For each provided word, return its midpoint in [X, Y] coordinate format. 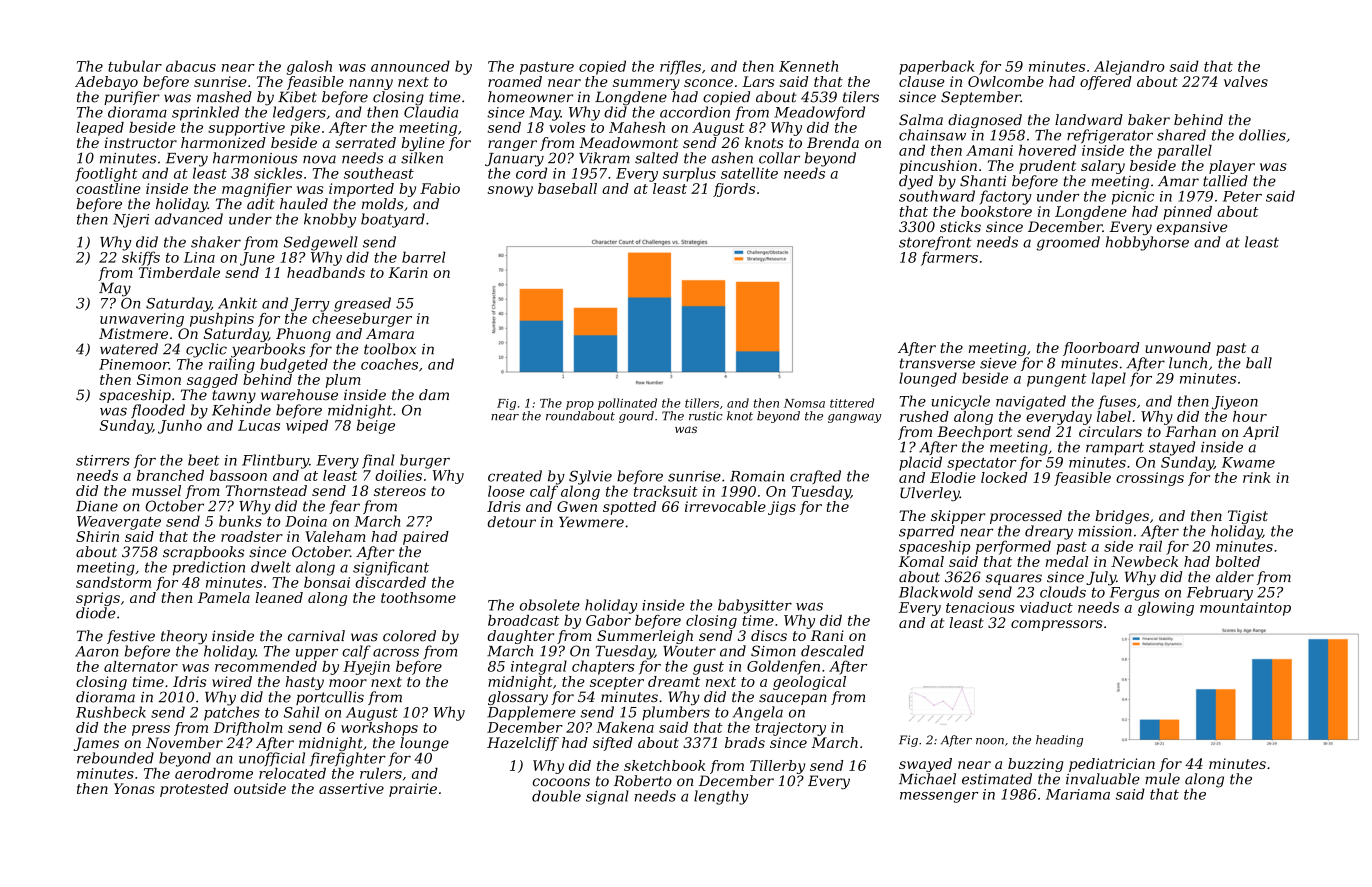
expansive [1192, 228]
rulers [381, 773]
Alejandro [1129, 67]
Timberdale [179, 272]
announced [410, 66]
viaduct [1046, 607]
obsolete [550, 605]
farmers [949, 258]
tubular [135, 66]
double [556, 796]
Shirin [97, 536]
